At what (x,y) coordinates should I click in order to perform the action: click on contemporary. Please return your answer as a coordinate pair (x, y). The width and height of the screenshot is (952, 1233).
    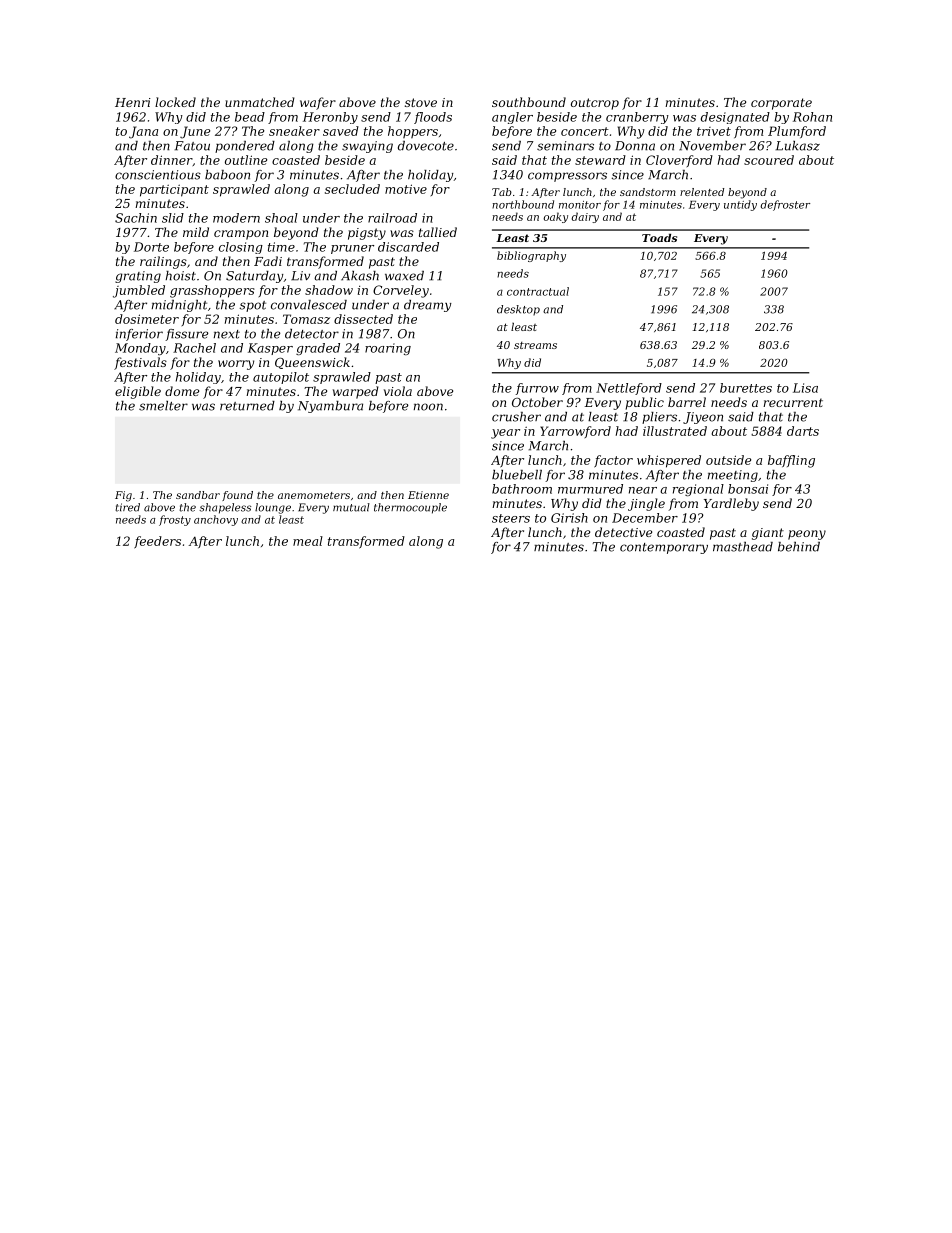
    Looking at the image, I should click on (664, 548).
